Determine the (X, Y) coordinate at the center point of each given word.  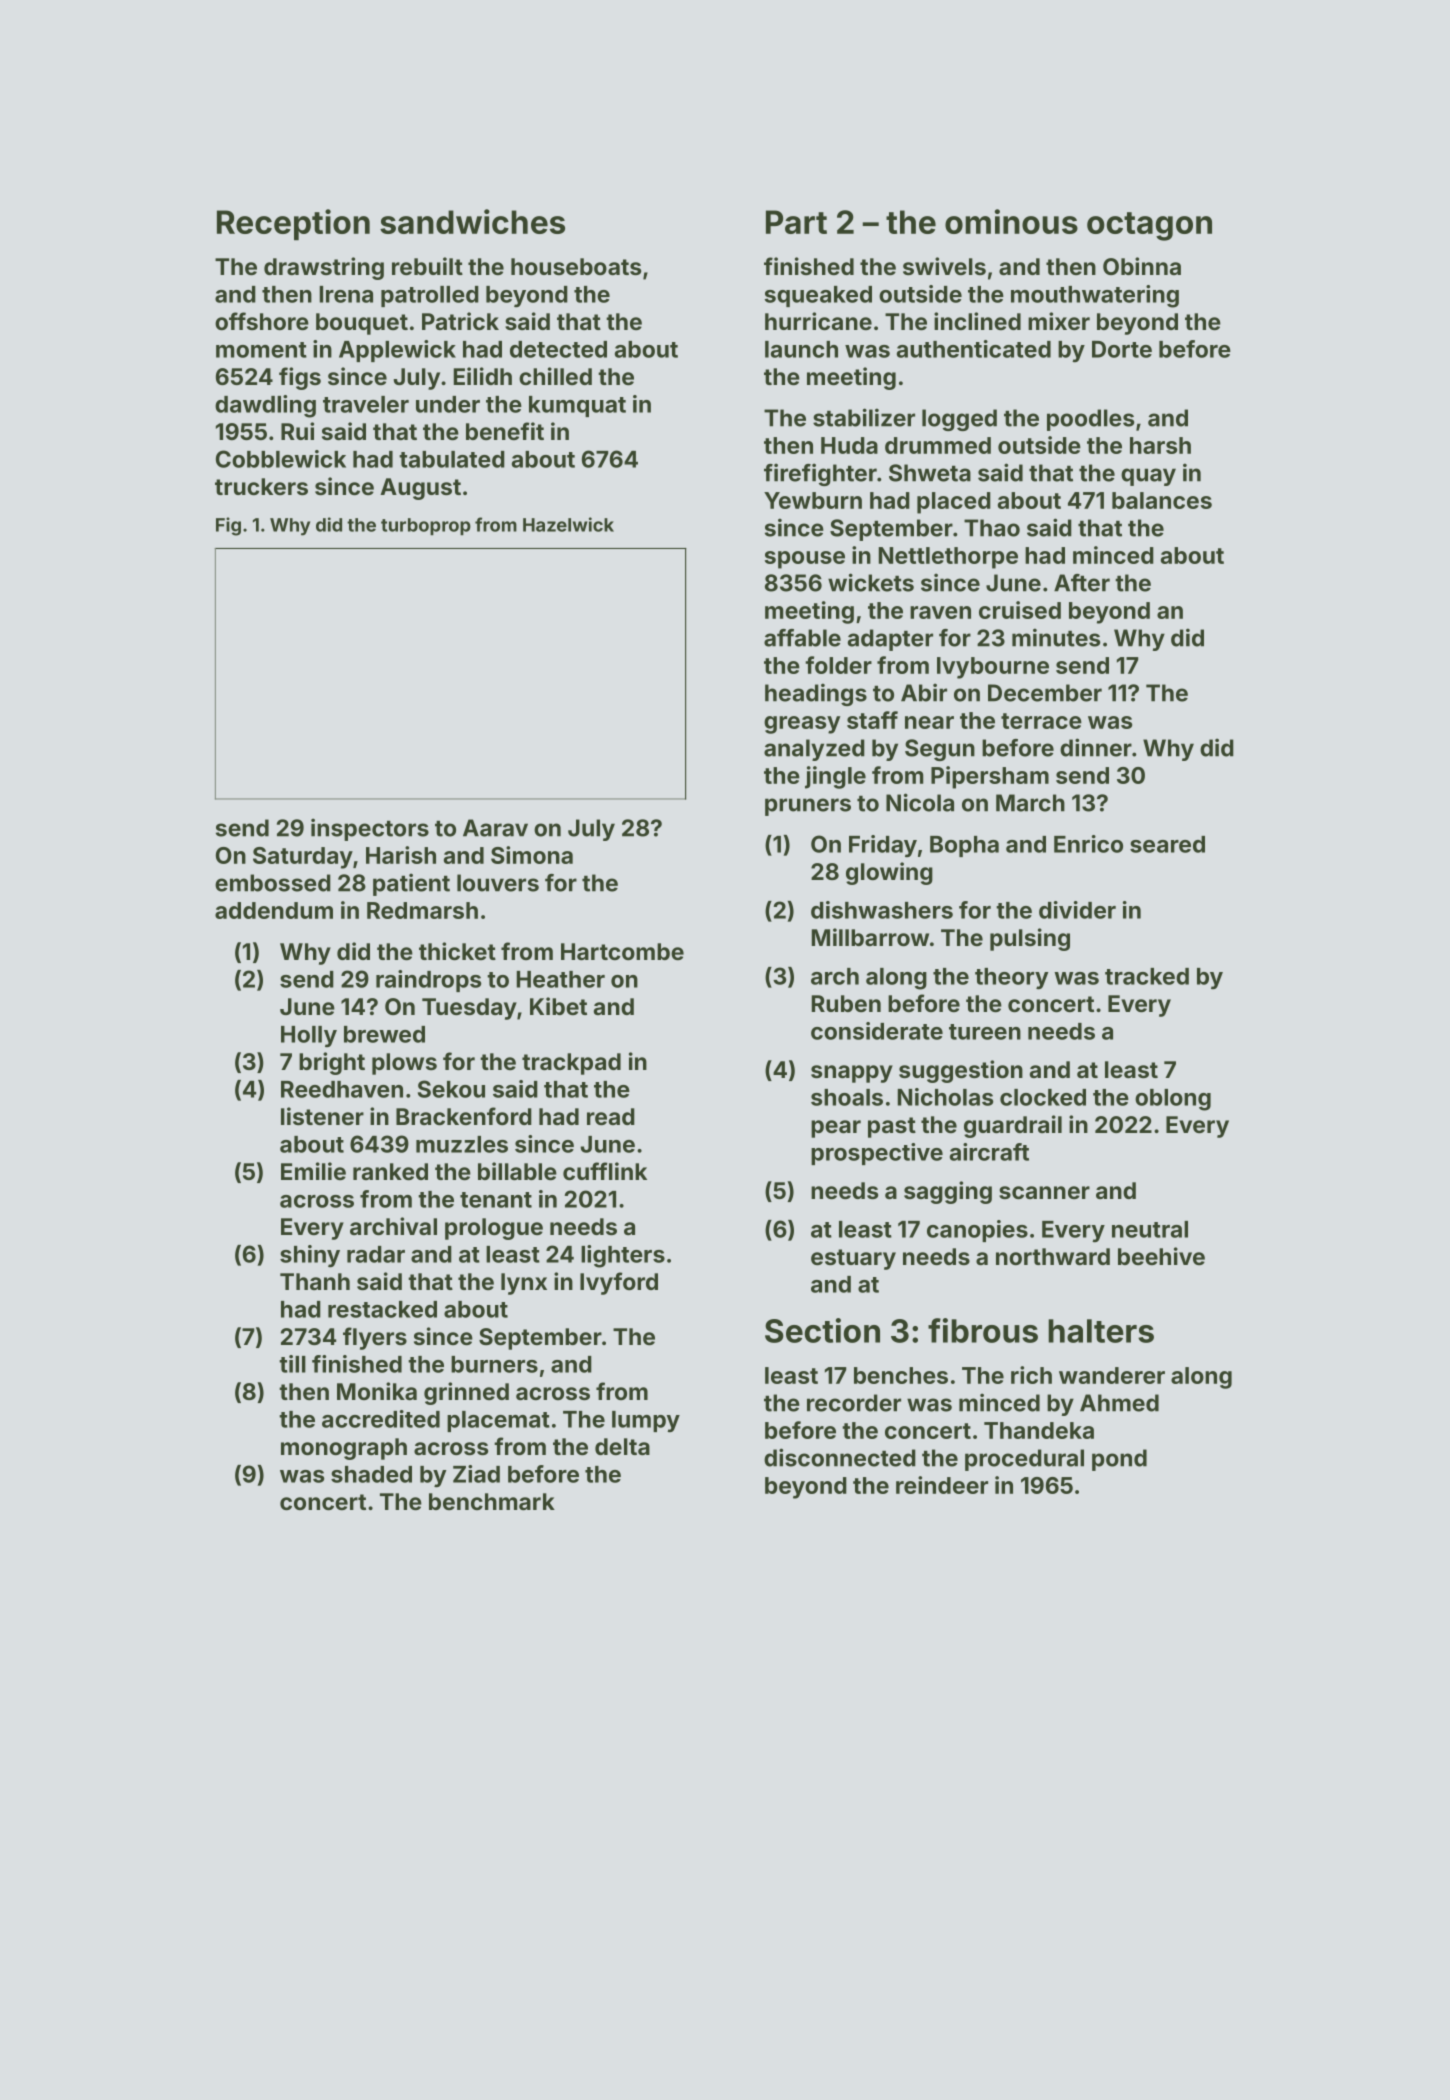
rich (1031, 1375)
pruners (808, 807)
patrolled (430, 296)
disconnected (840, 1457)
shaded (371, 1474)
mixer (1059, 321)
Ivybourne (993, 668)
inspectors (370, 829)
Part (796, 222)
